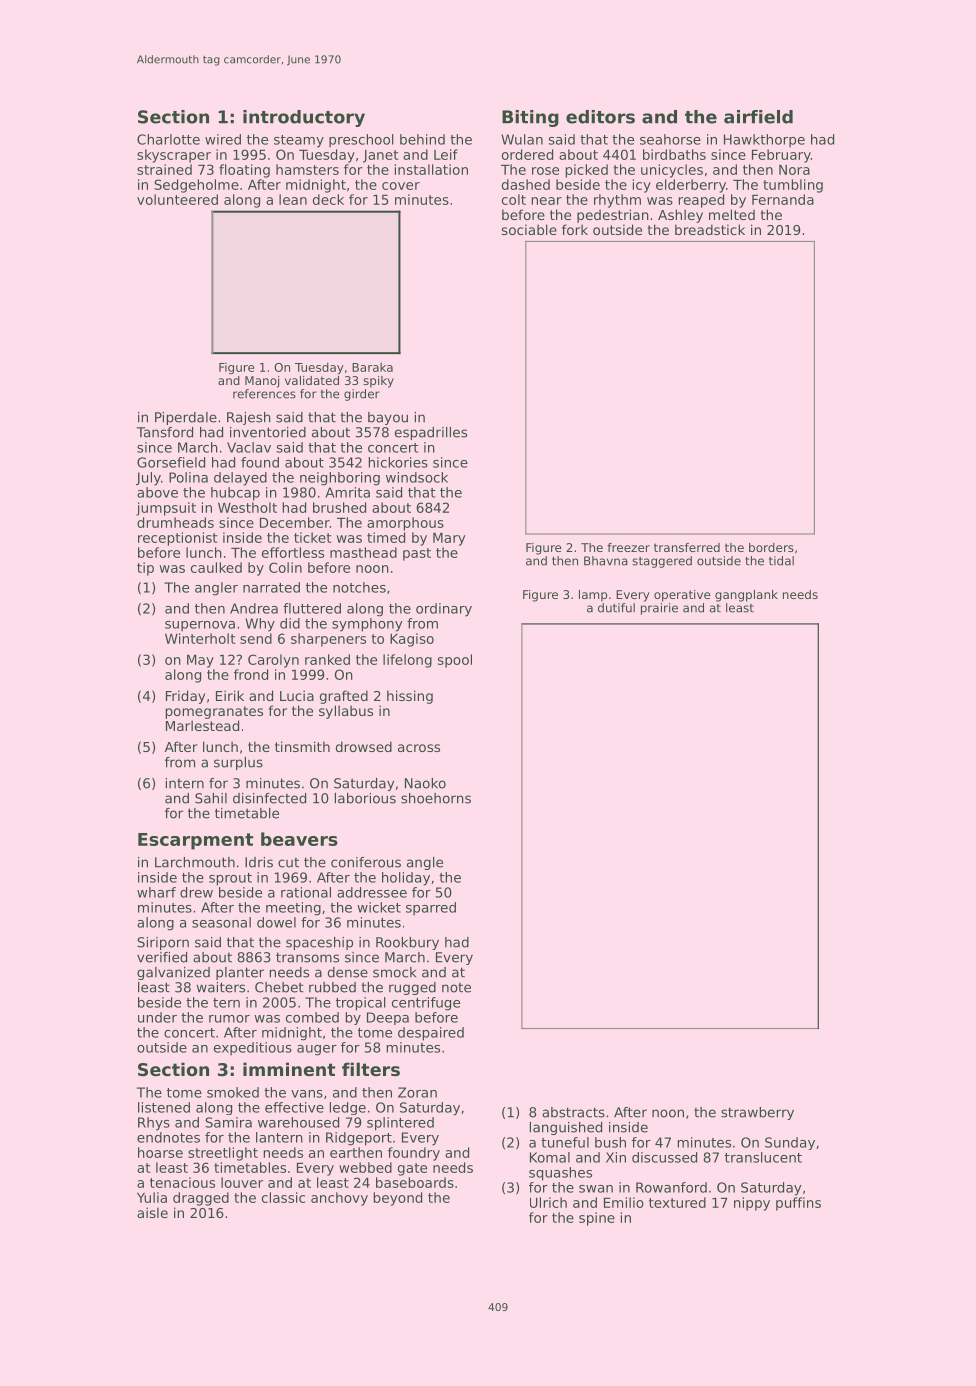  Describe the element at coordinates (254, 608) in the image. I see `Andrea` at that location.
